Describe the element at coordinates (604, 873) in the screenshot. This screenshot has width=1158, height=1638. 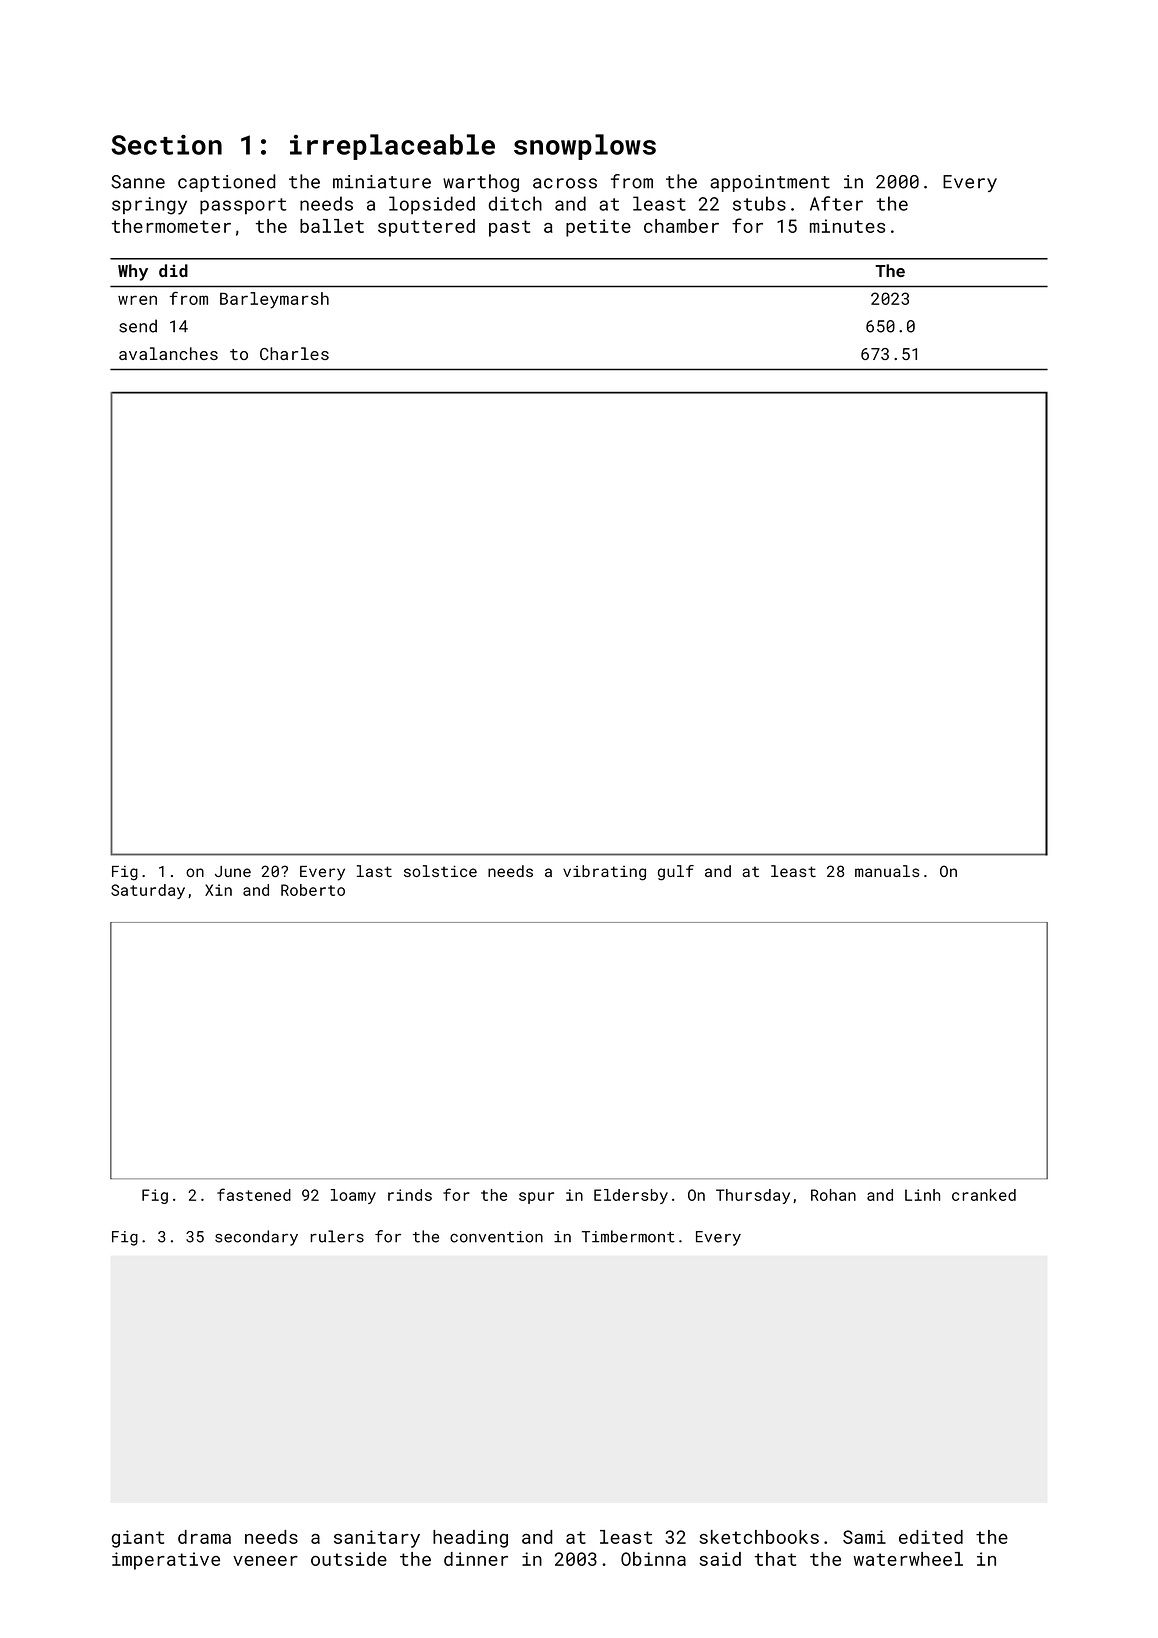
I see `vibrating` at that location.
